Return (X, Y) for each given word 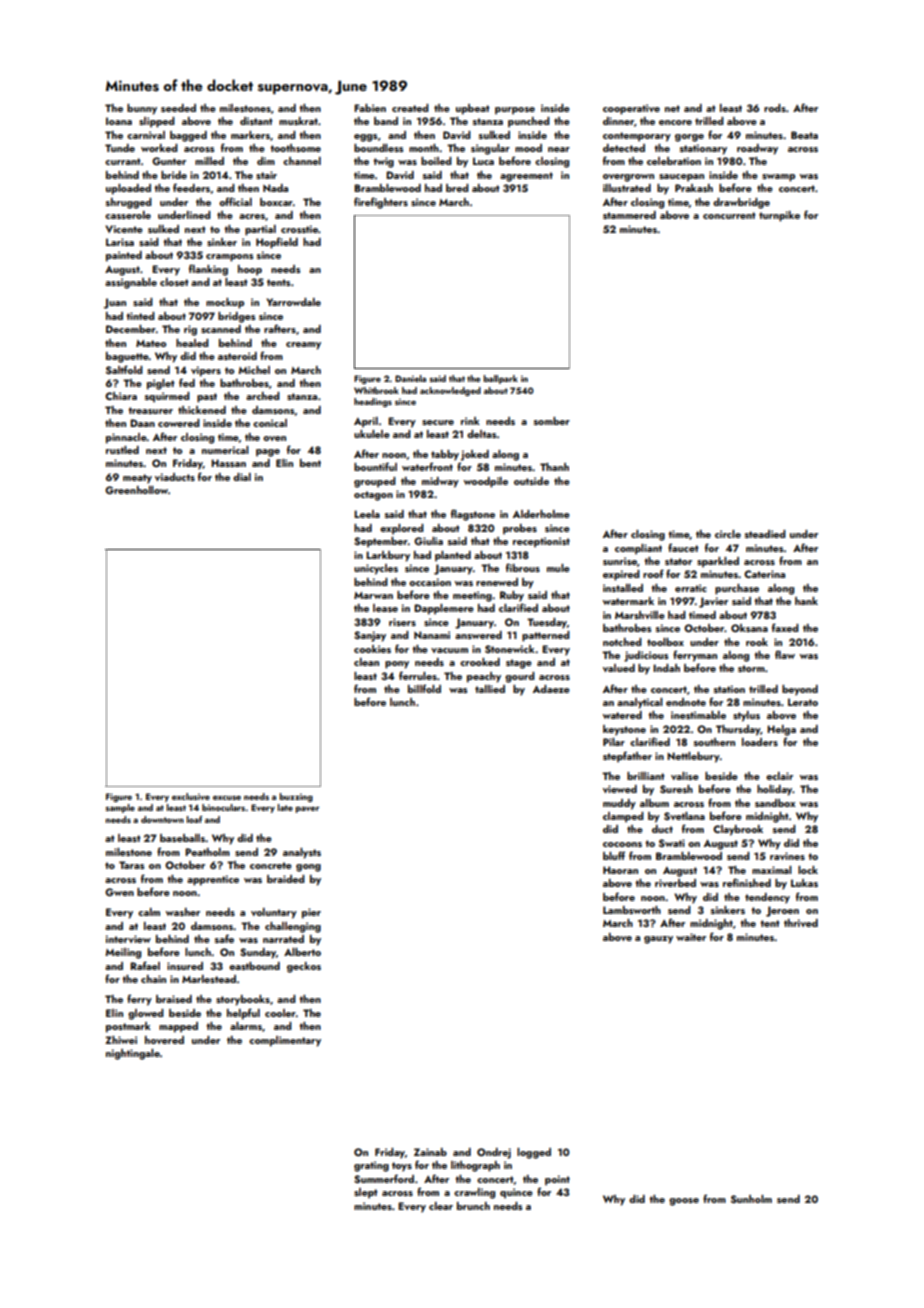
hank (806, 601)
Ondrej (494, 1153)
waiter (691, 937)
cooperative (631, 109)
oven (274, 438)
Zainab (430, 1152)
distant (256, 121)
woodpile (486, 482)
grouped (375, 482)
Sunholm (751, 1199)
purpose (515, 111)
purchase (737, 589)
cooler (280, 1013)
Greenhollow (136, 490)
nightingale (133, 1054)
